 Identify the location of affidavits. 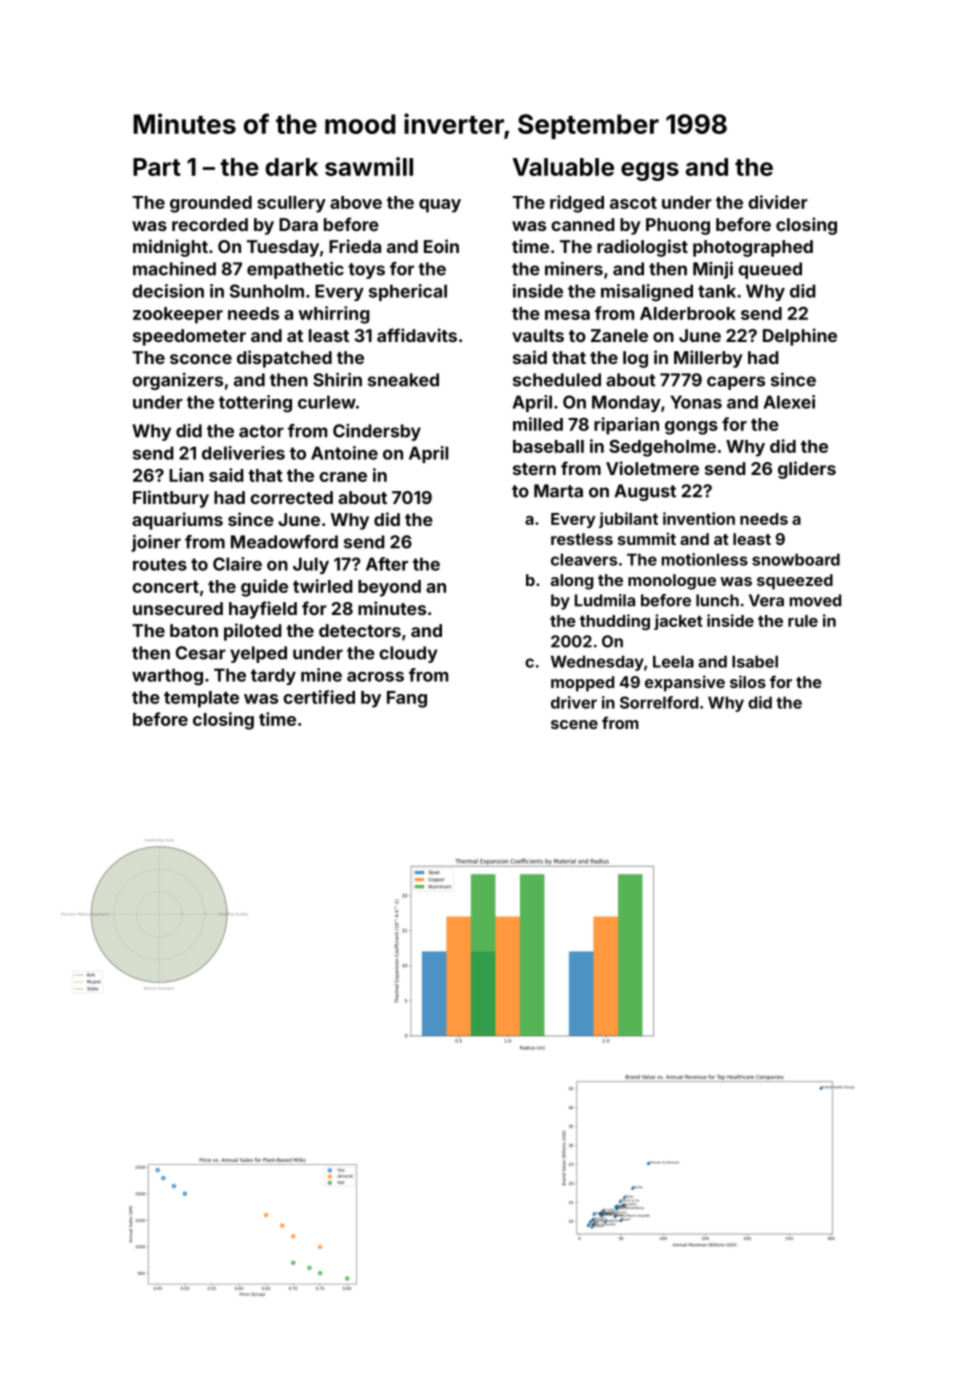
(417, 335).
